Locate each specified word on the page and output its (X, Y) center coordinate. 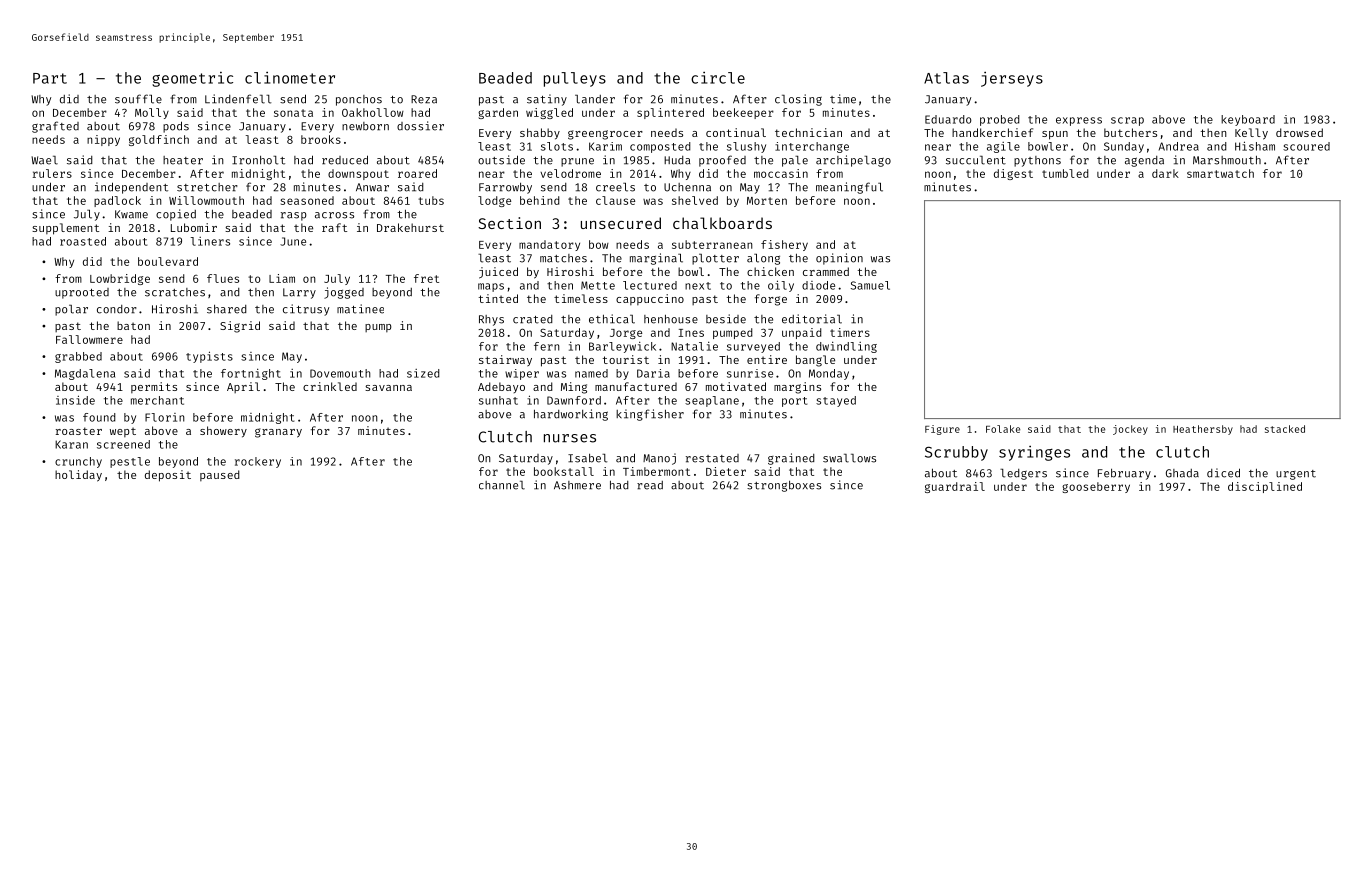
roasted (83, 241)
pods (176, 127)
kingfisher (650, 415)
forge (771, 300)
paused (220, 475)
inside (75, 400)
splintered (670, 113)
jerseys (1012, 79)
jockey (1130, 430)
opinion (839, 259)
